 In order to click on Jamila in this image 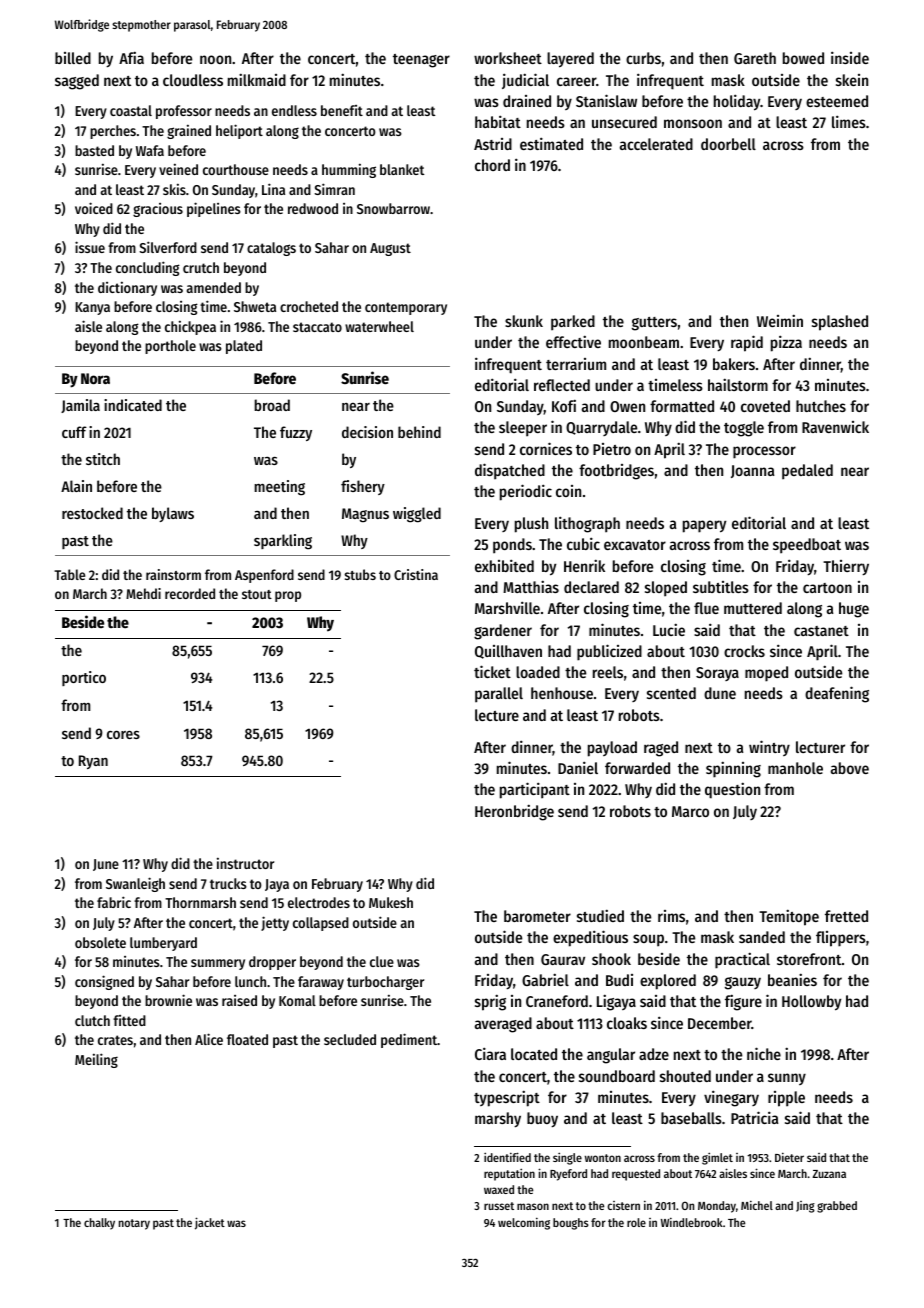, I will do `click(80, 406)`.
